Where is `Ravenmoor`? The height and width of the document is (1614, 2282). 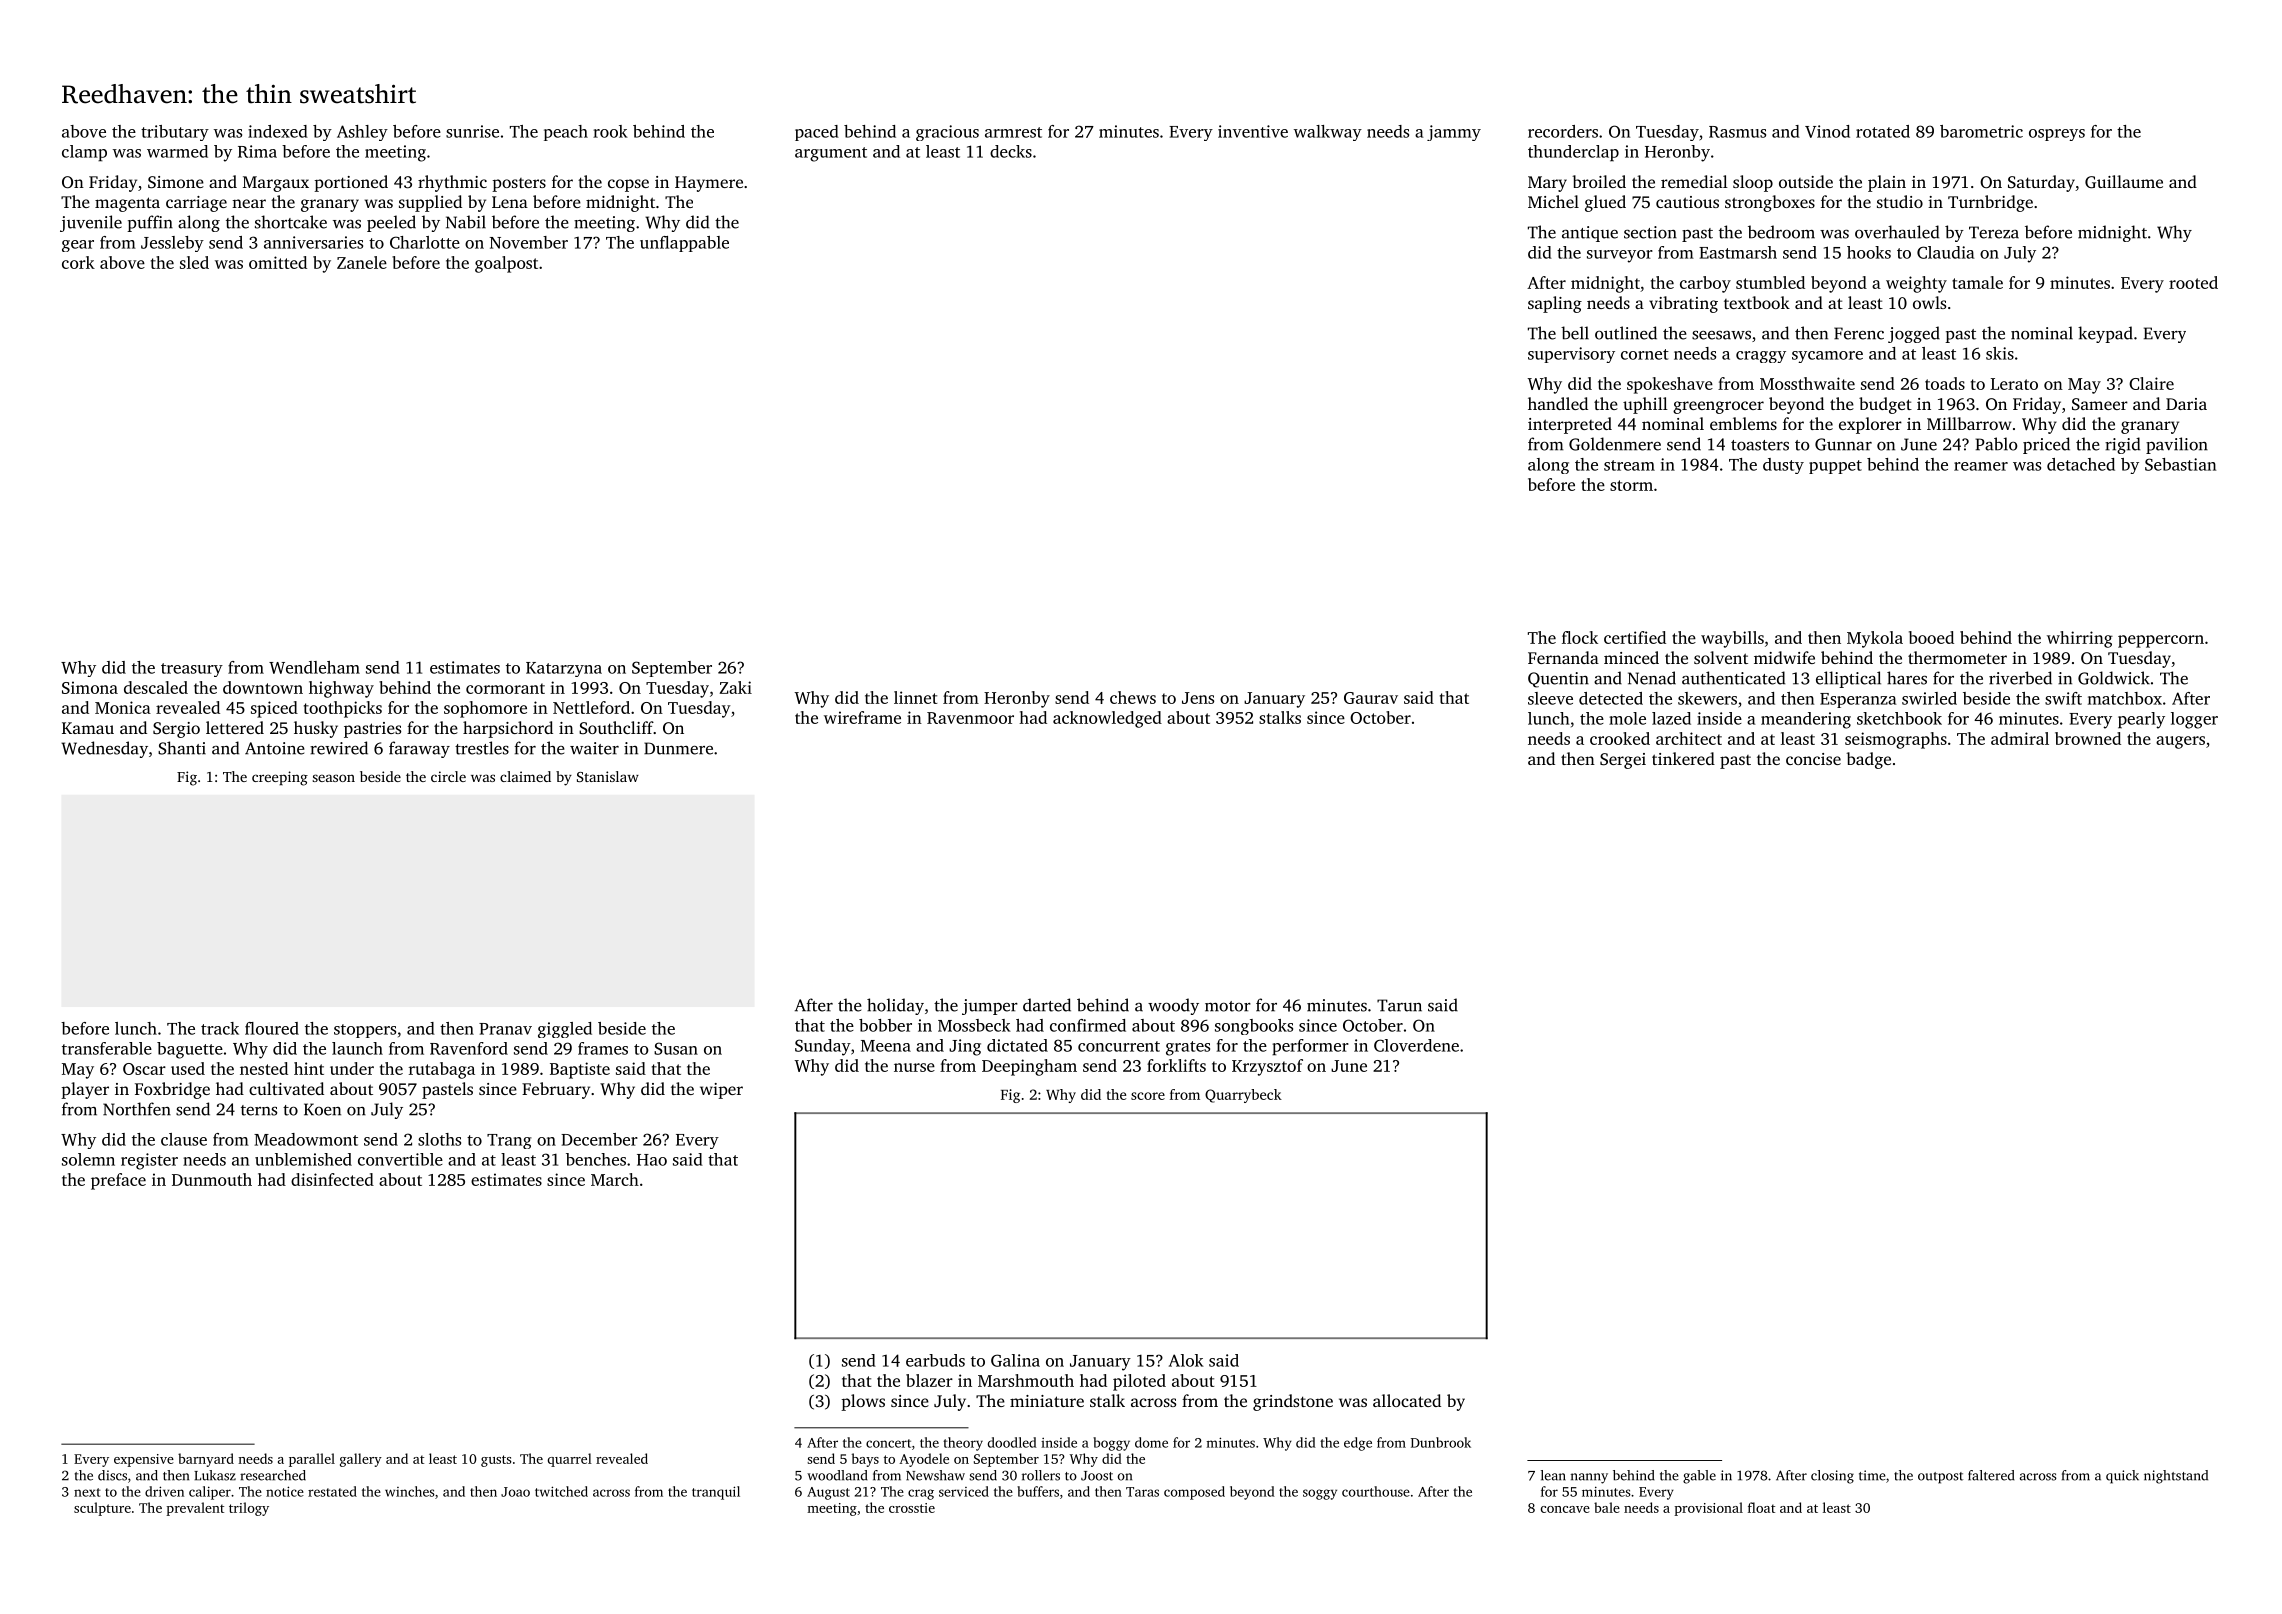 Ravenmoor is located at coordinates (970, 718).
